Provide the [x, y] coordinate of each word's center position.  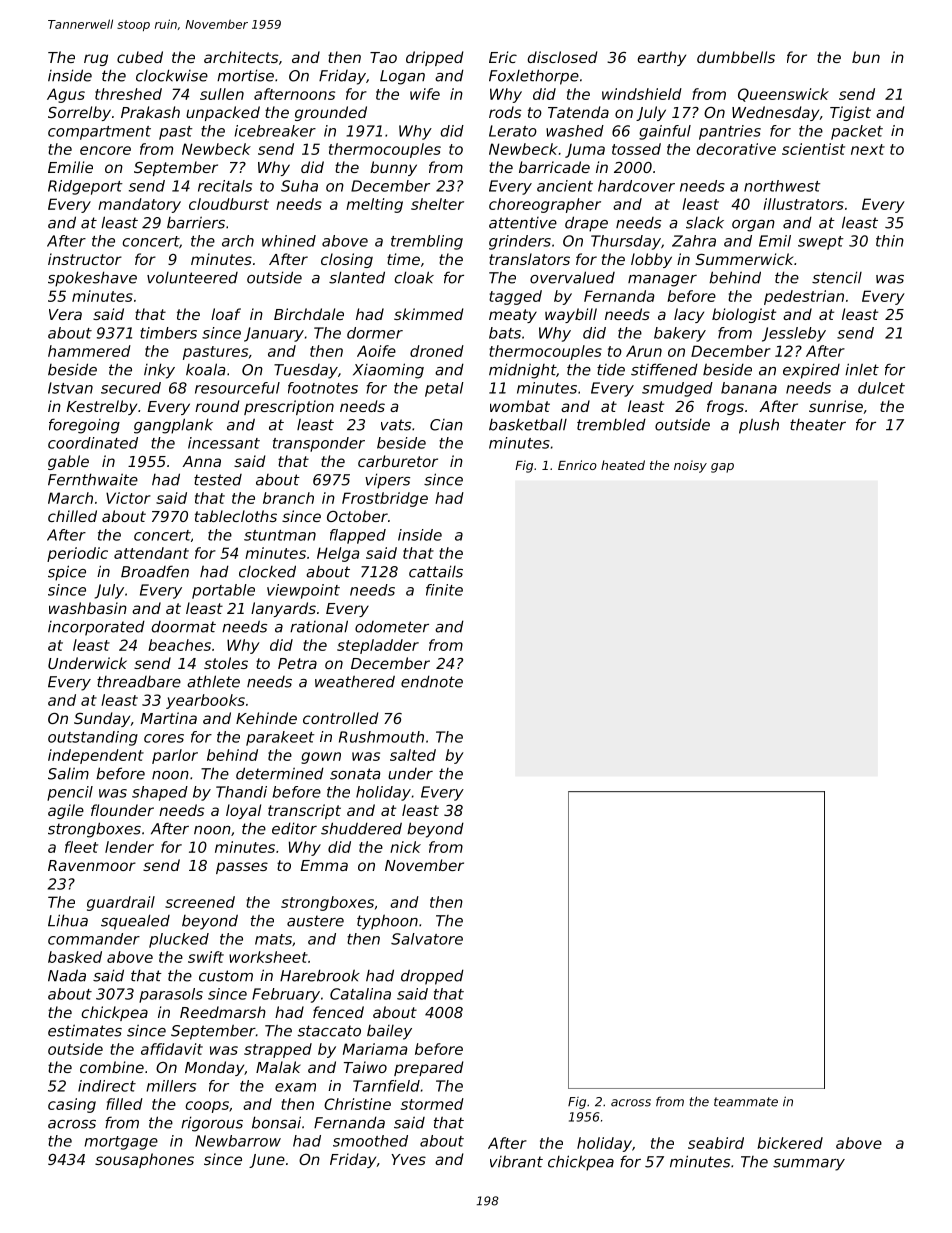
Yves [408, 1159]
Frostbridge [385, 499]
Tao [383, 57]
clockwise [172, 75]
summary [809, 1165]
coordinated [93, 443]
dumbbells [736, 57]
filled [124, 1104]
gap [722, 468]
